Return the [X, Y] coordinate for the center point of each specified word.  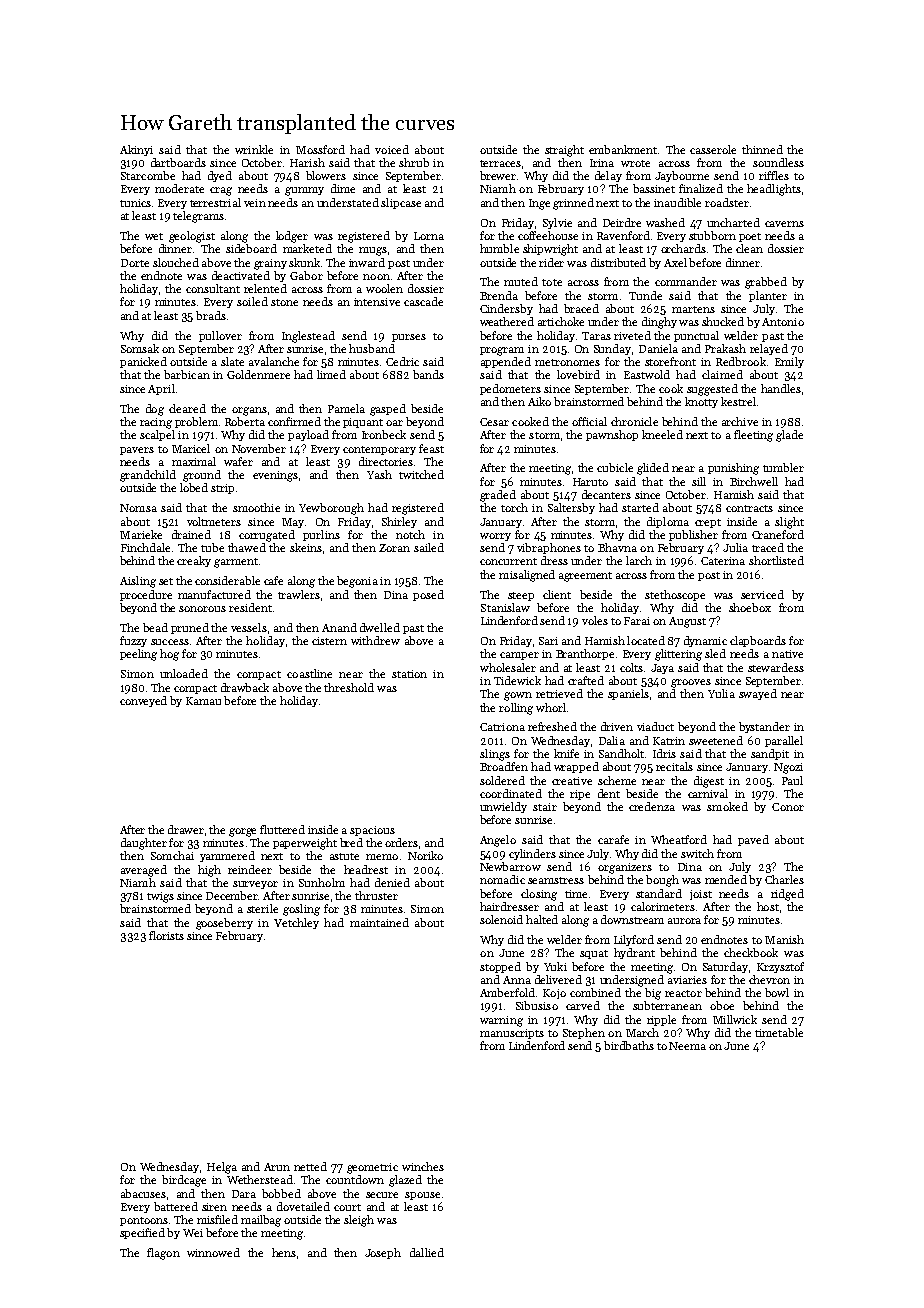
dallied [427, 1252]
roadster [727, 202]
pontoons [144, 1221]
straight [564, 151]
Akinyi [136, 150]
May [293, 523]
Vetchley [296, 923]
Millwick [735, 1019]
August [687, 622]
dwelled [380, 627]
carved [583, 1005]
